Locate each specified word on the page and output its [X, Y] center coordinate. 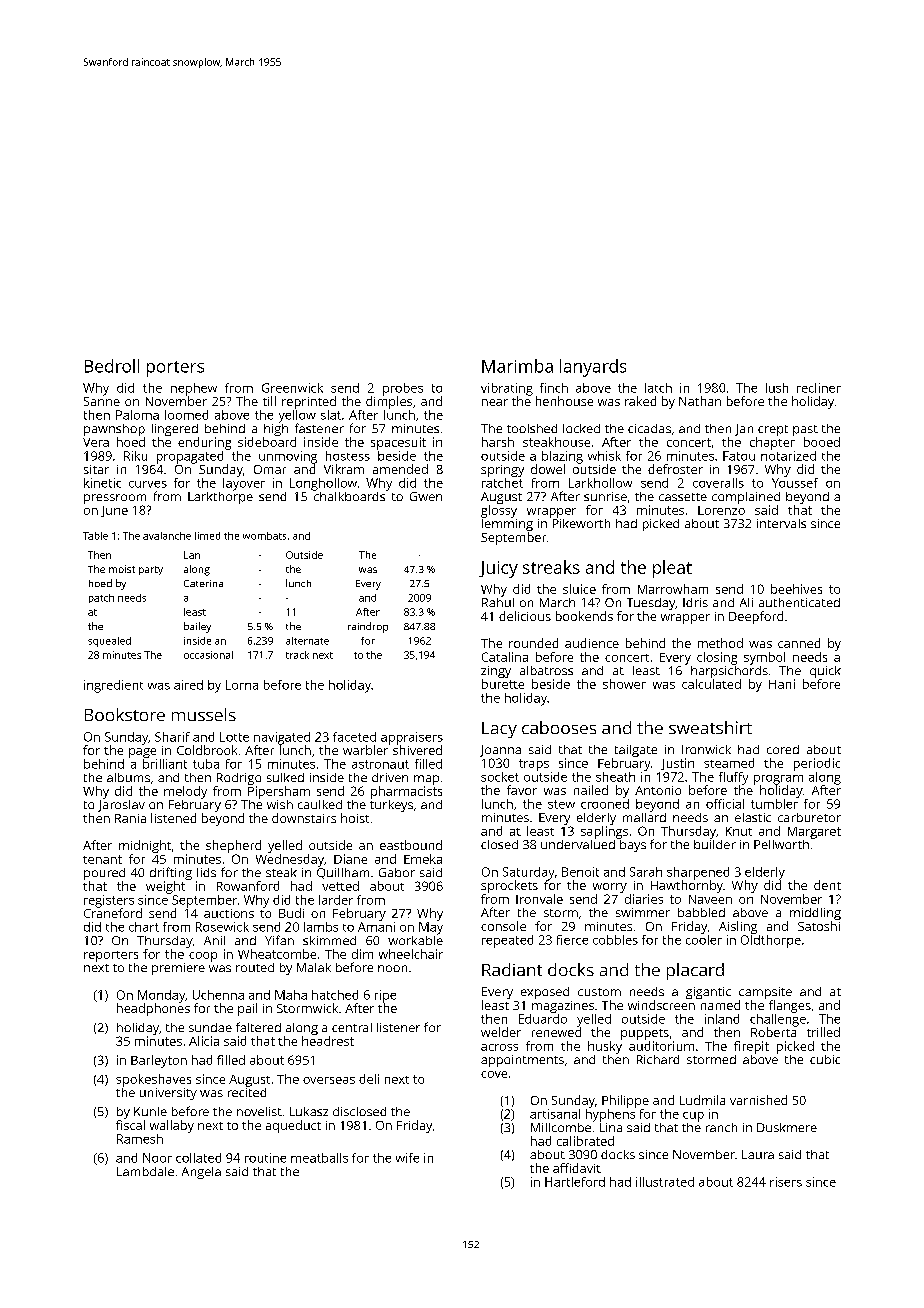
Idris [695, 602]
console [503, 926]
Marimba [517, 366]
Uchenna [218, 995]
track [297, 655]
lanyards [593, 368]
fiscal [130, 1125]
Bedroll [112, 366]
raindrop [368, 627]
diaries [644, 899]
